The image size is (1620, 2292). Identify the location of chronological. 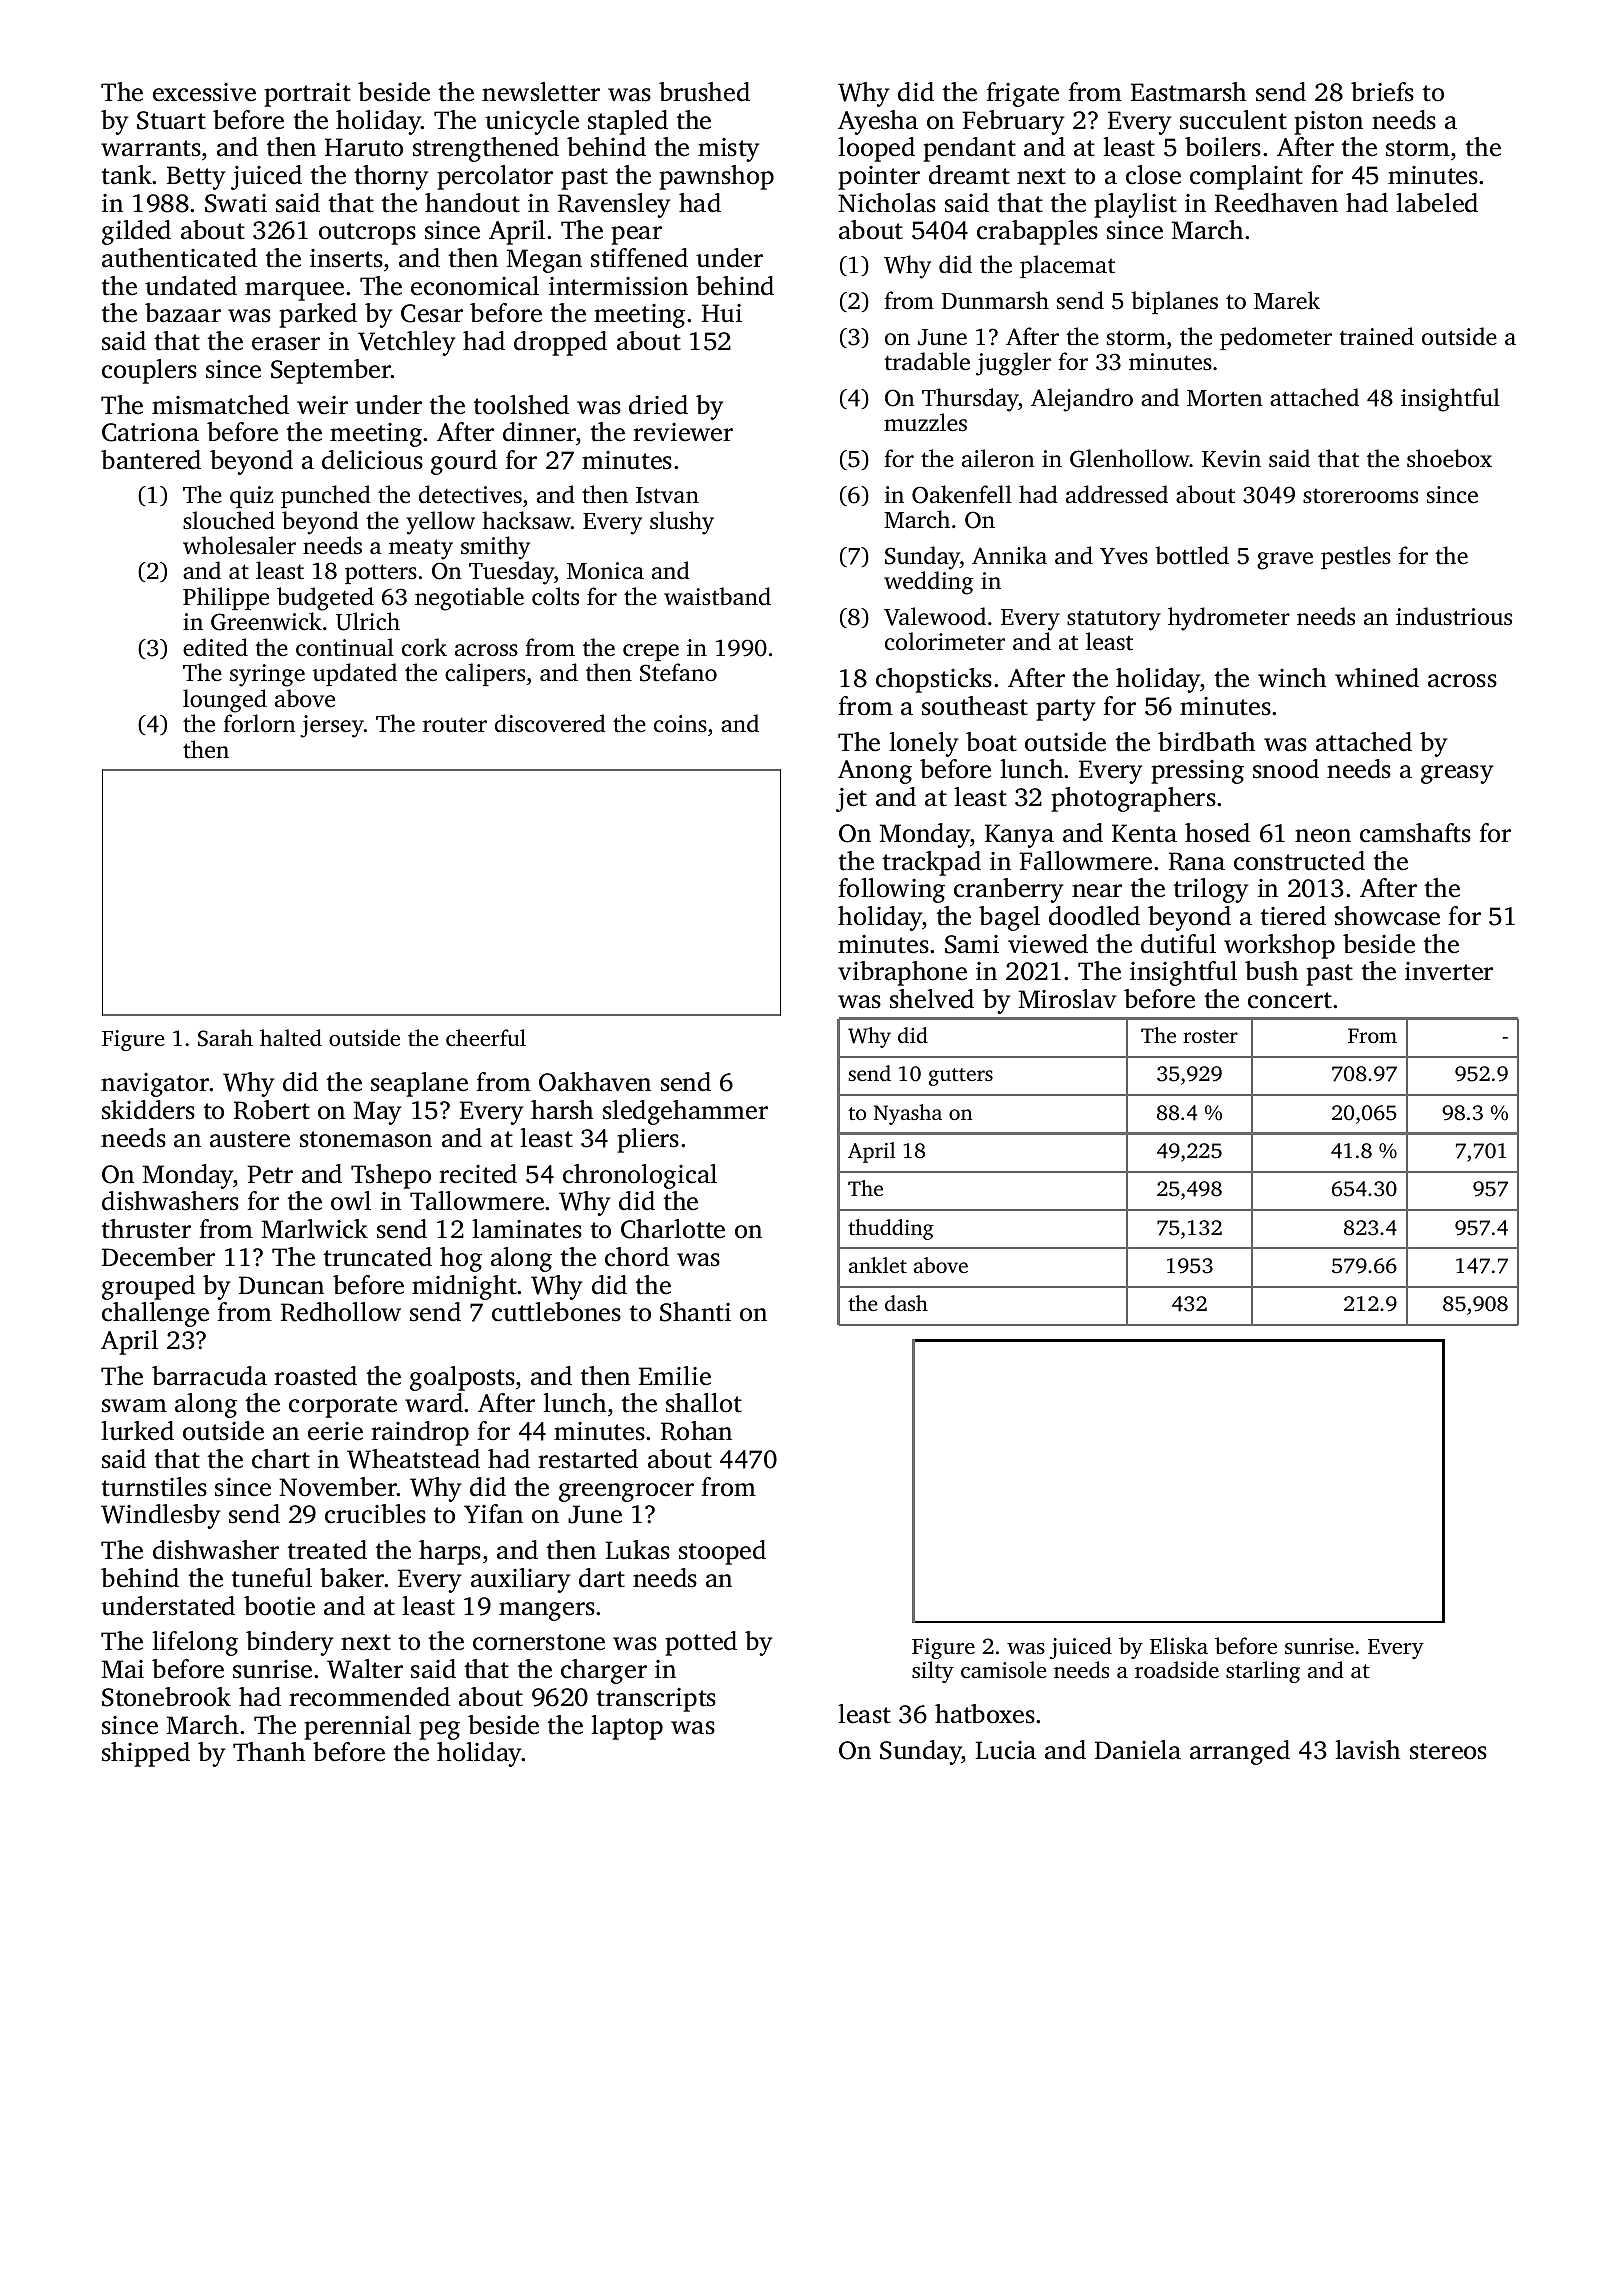
(640, 1176).
